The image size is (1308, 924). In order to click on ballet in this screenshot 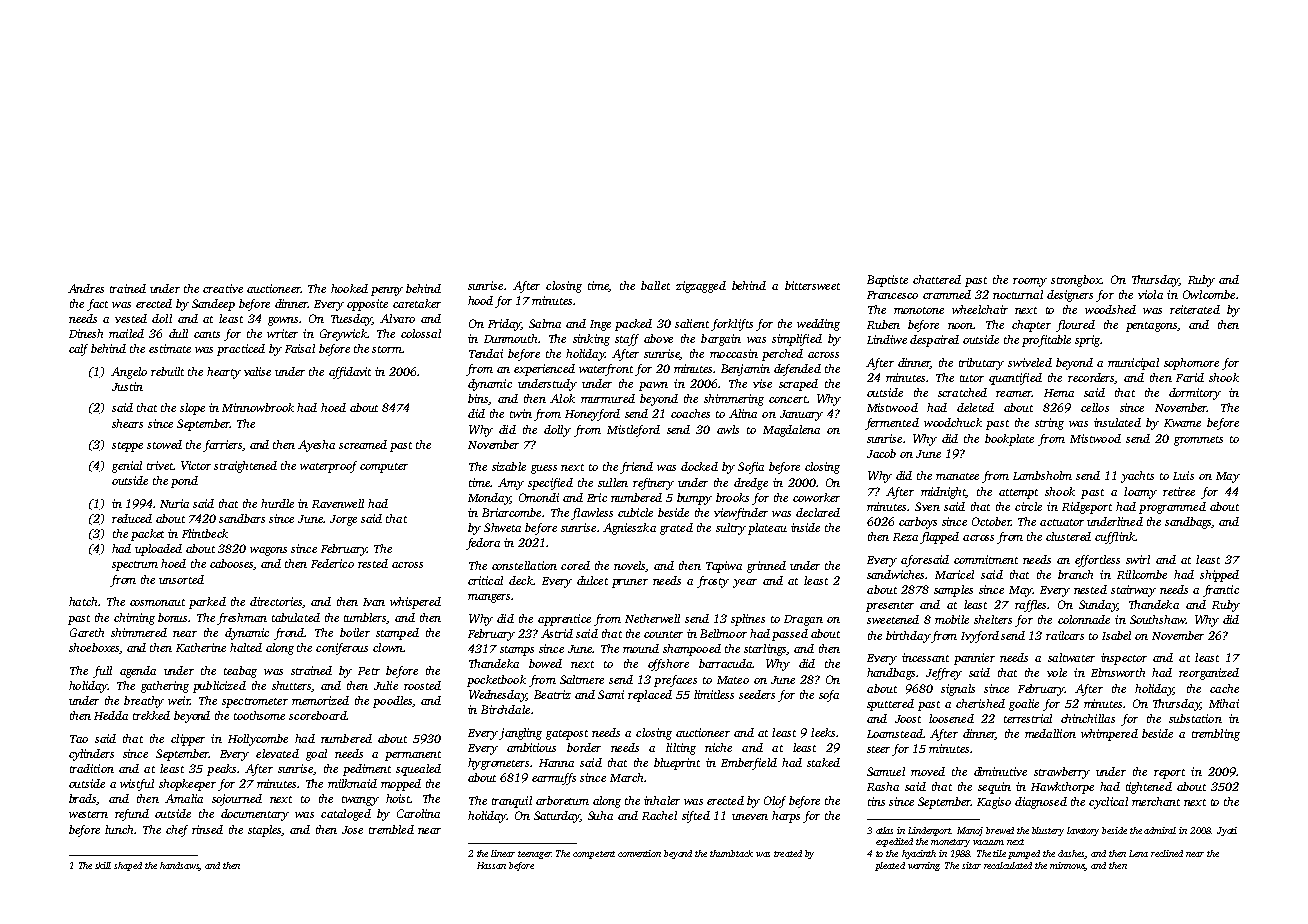, I will do `click(655, 285)`.
